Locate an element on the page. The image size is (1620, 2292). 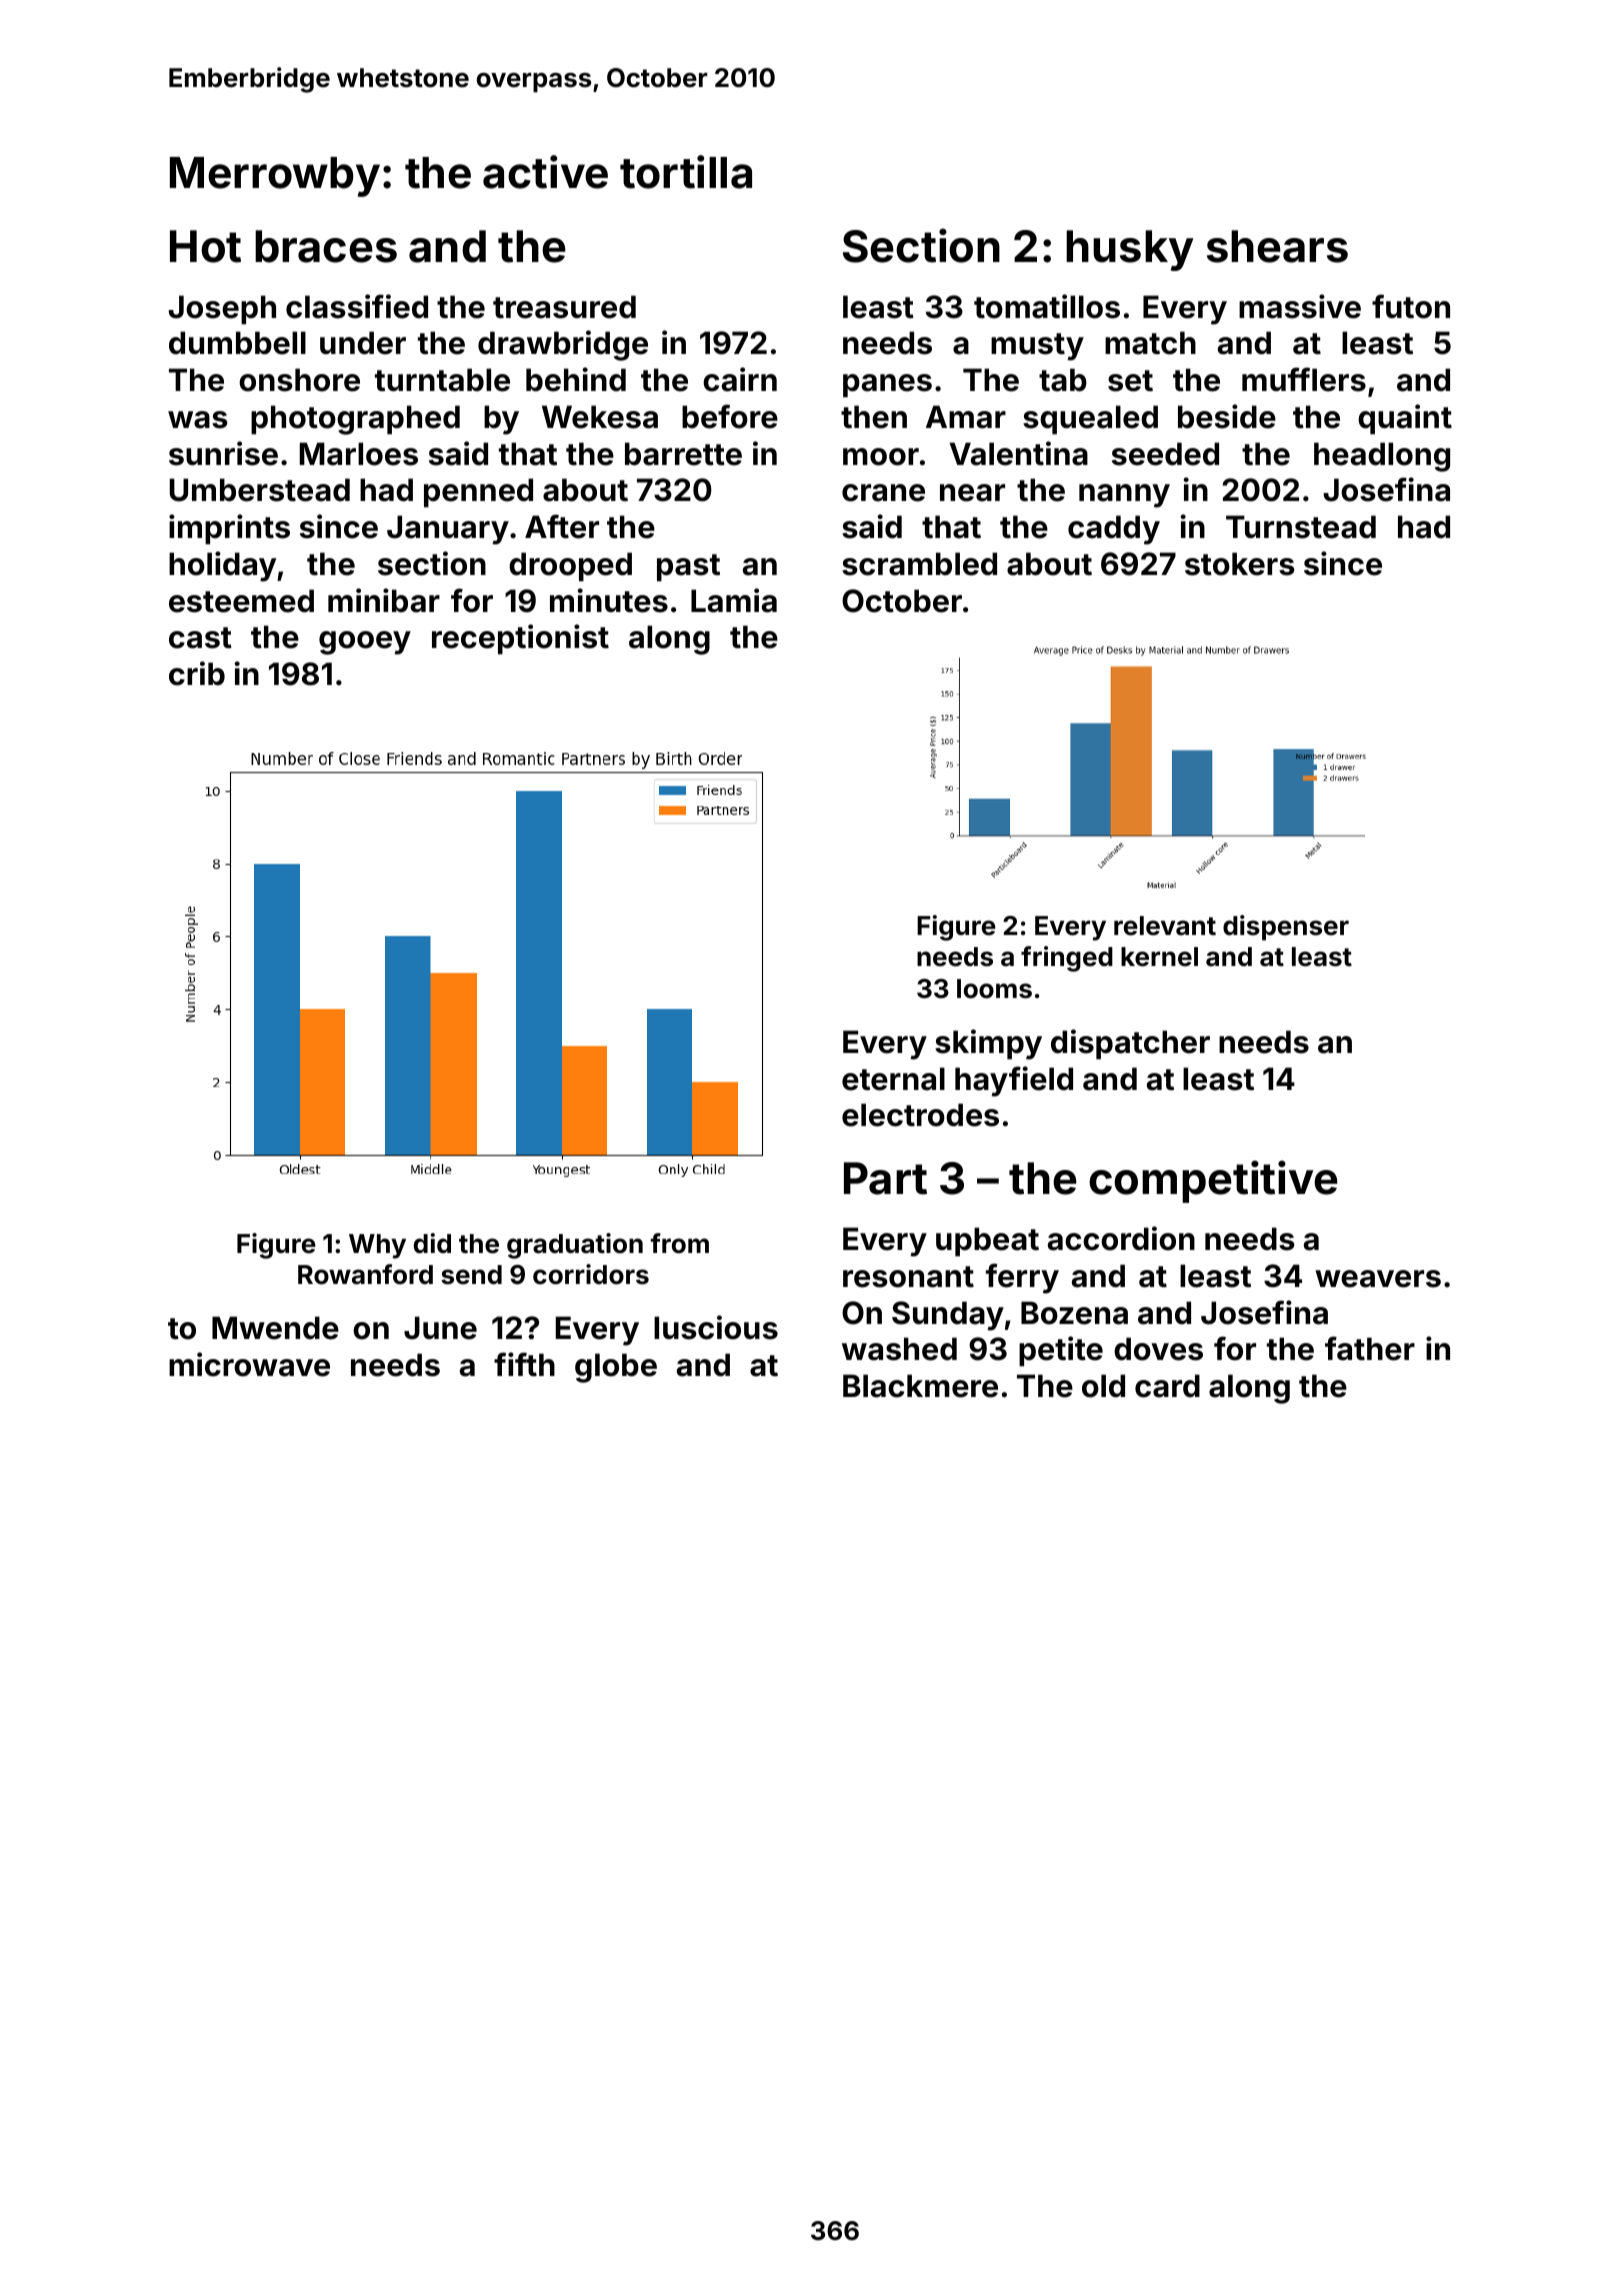
crib is located at coordinates (197, 673).
